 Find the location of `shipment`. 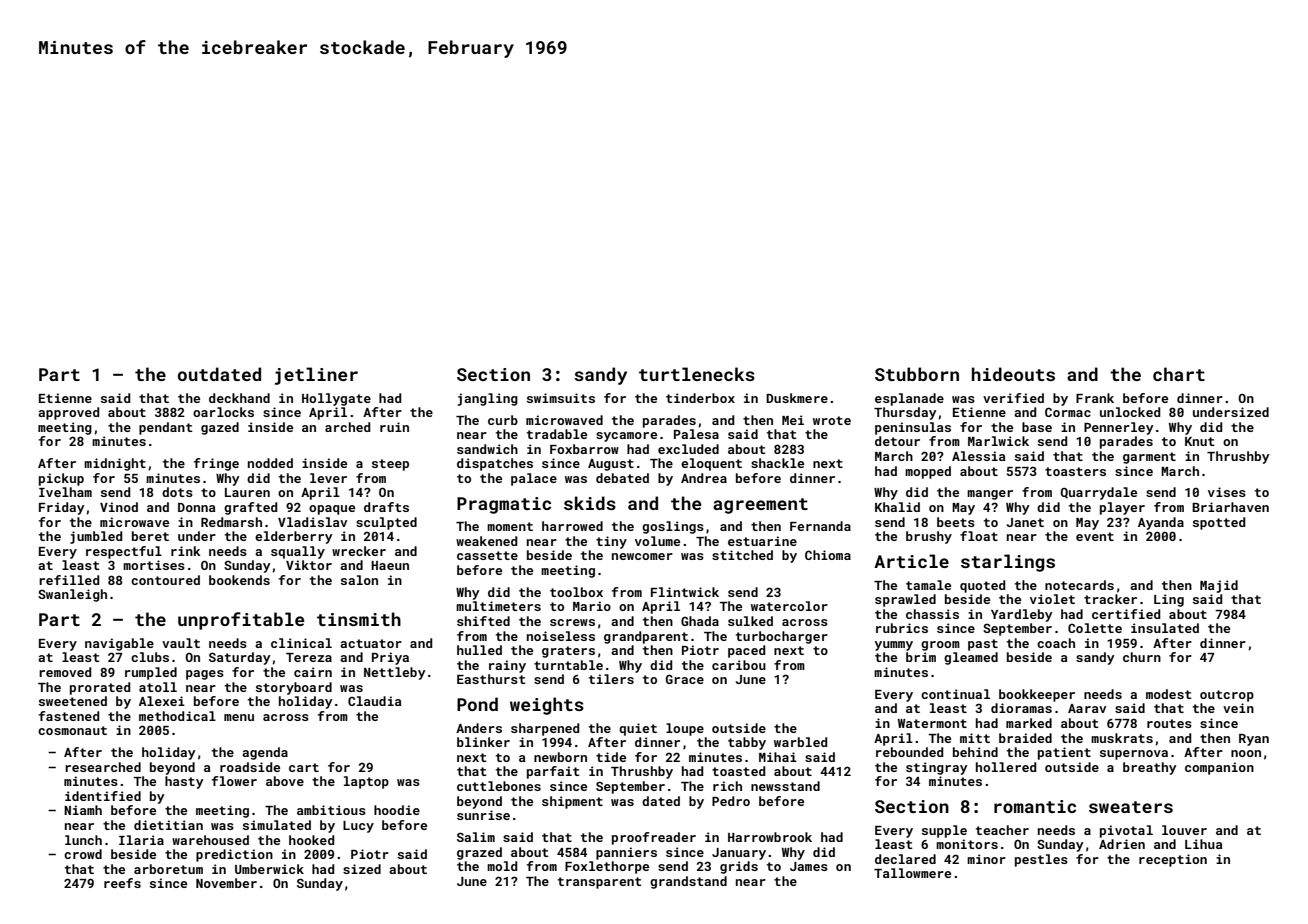

shipment is located at coordinates (572, 802).
